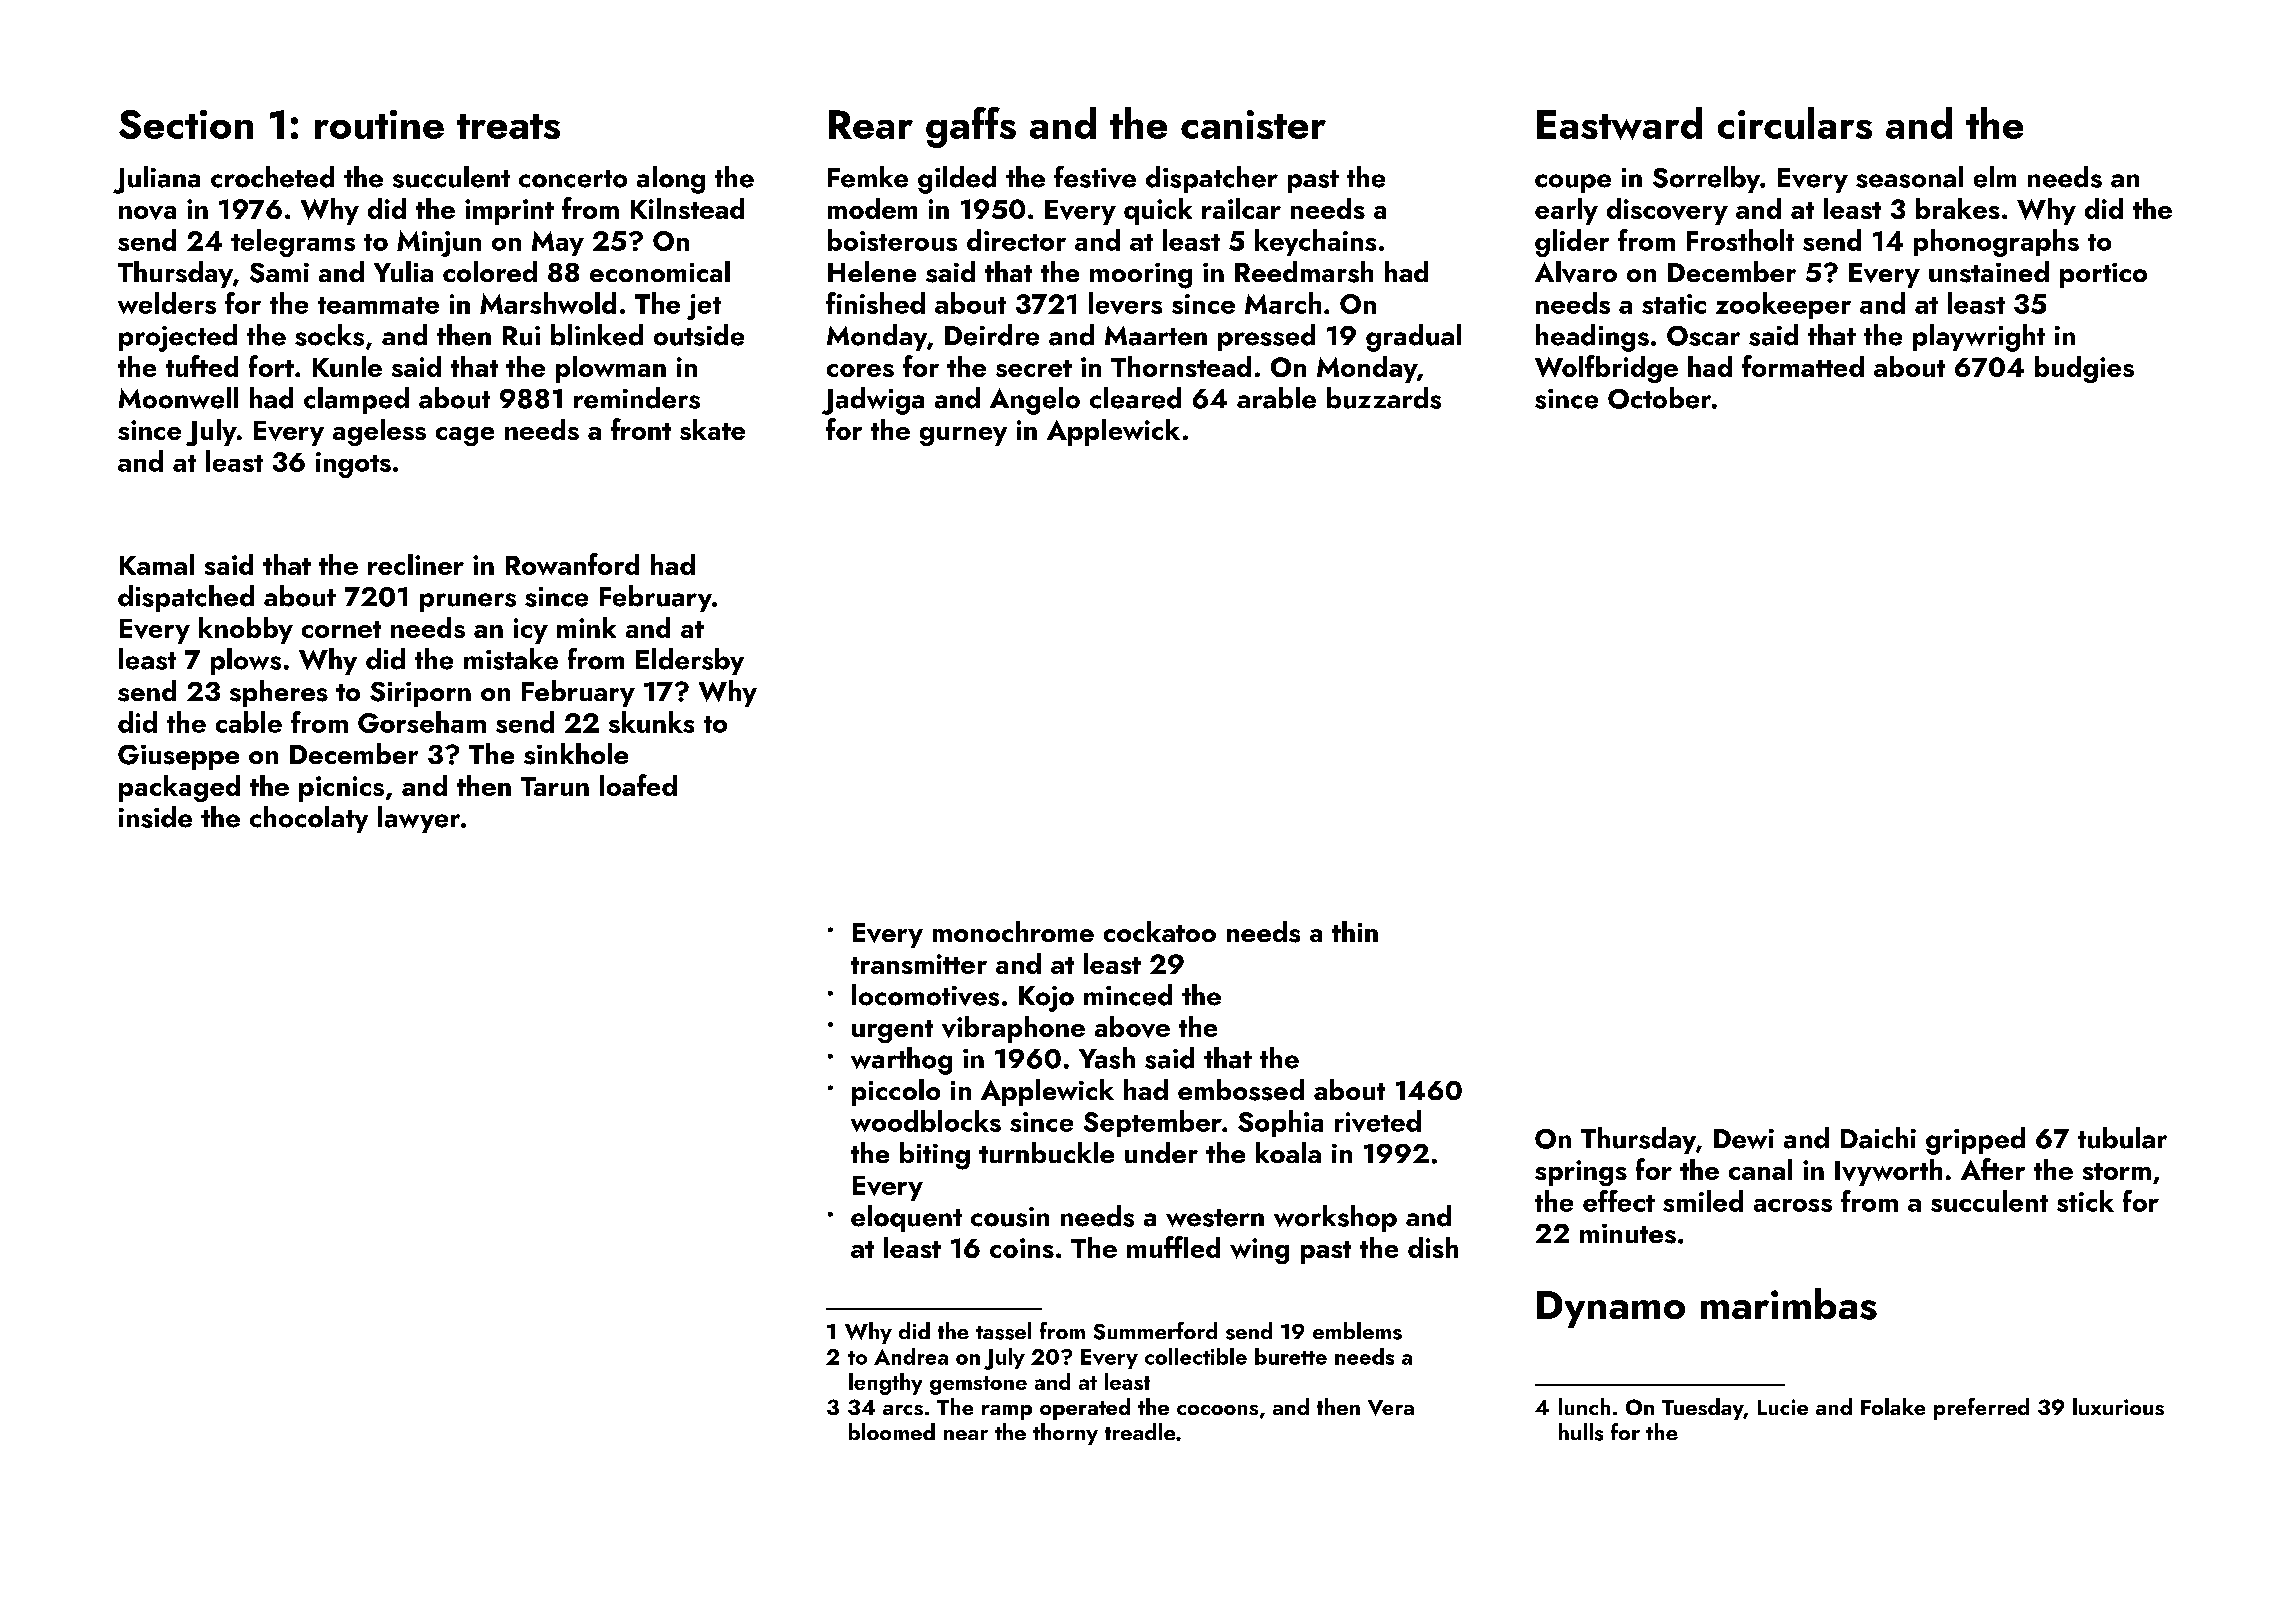 The image size is (2292, 1620). Describe the element at coordinates (379, 124) in the screenshot. I see `routine` at that location.
